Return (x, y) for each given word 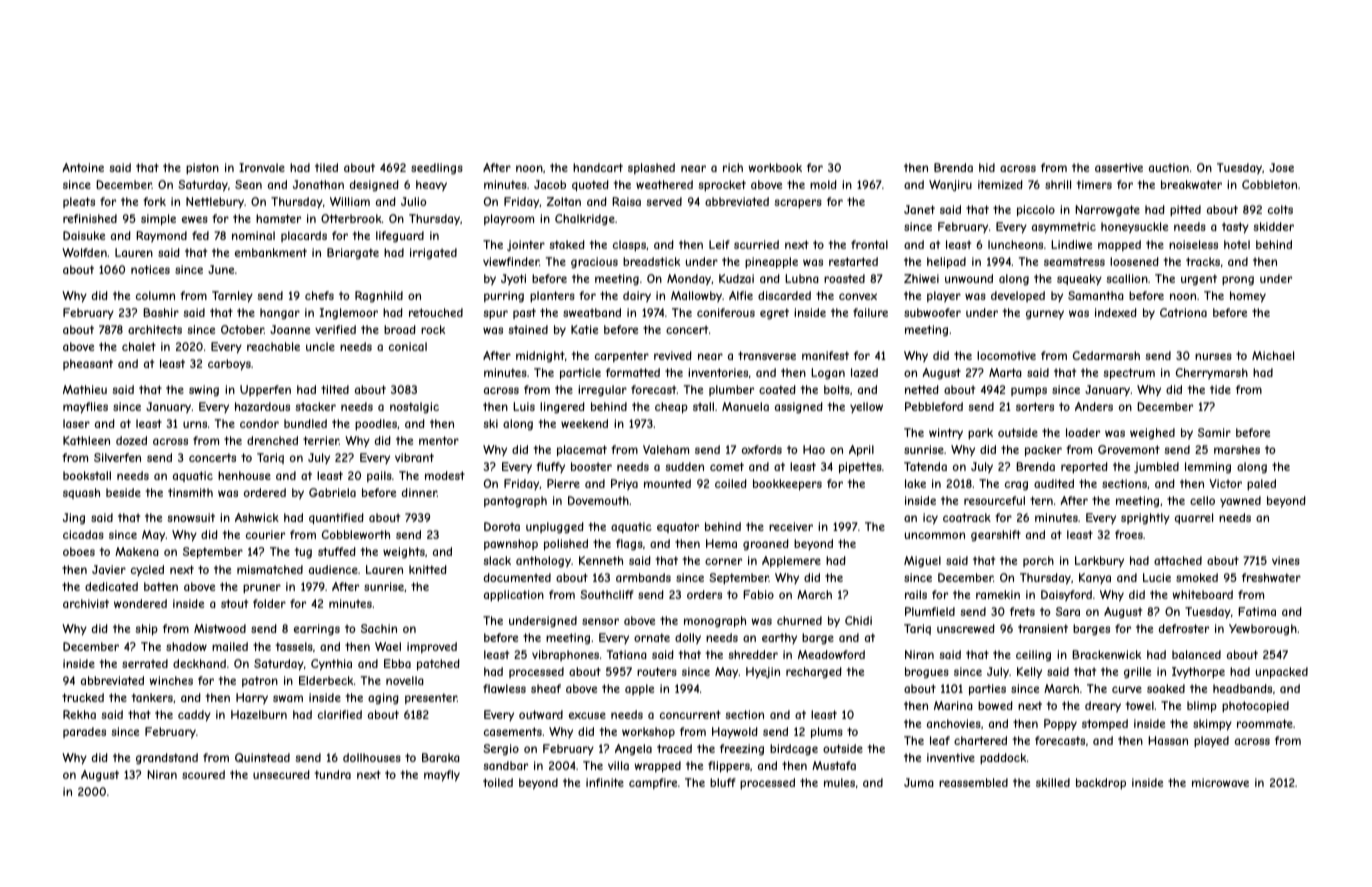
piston (202, 168)
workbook (775, 167)
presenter (431, 698)
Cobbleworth (356, 534)
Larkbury (1099, 561)
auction (1169, 167)
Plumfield (930, 611)
